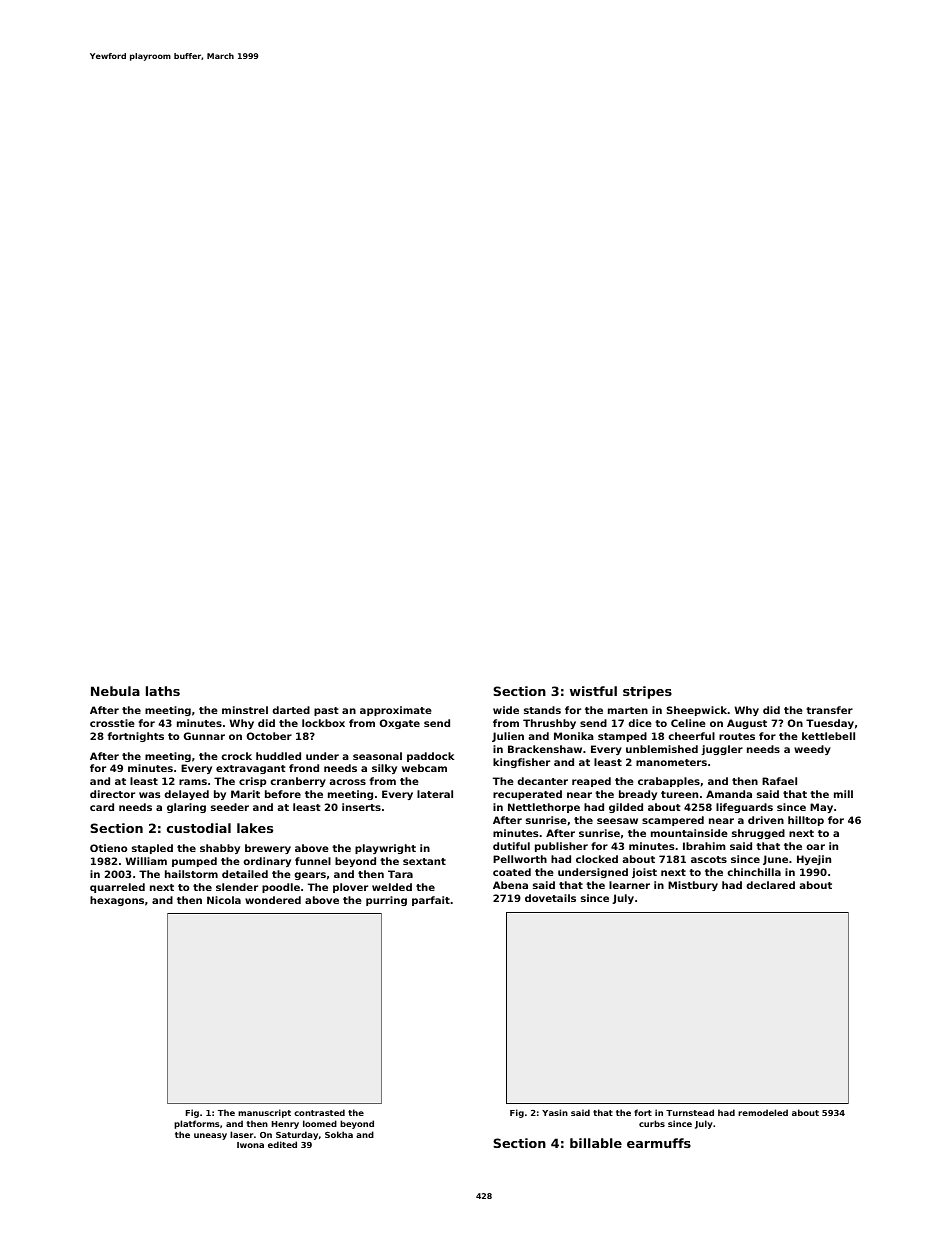 Image resolution: width=952 pixels, height=1233 pixels. I want to click on crosstie, so click(112, 723).
